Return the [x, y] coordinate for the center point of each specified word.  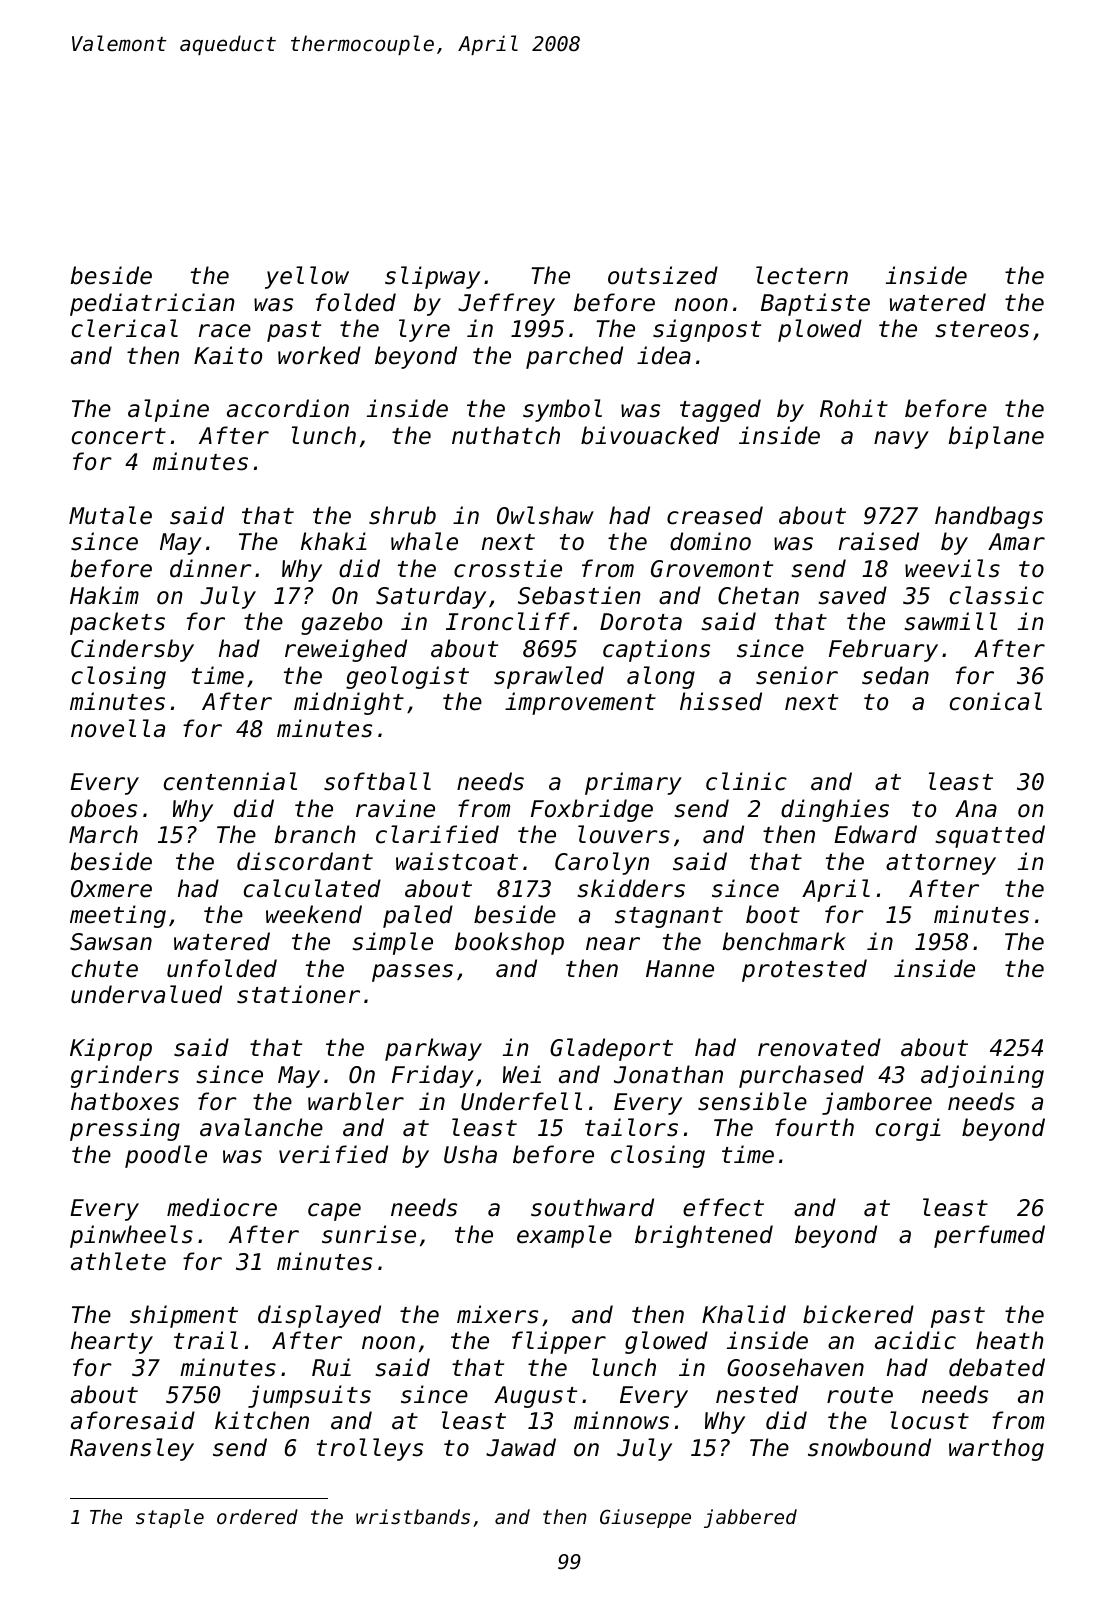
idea [664, 355]
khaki [334, 541]
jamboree [877, 1103]
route [860, 1395]
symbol [562, 410]
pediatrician [152, 304]
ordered [257, 1516]
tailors [631, 1127]
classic [997, 595]
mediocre [222, 1207]
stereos [982, 329]
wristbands [413, 1516]
